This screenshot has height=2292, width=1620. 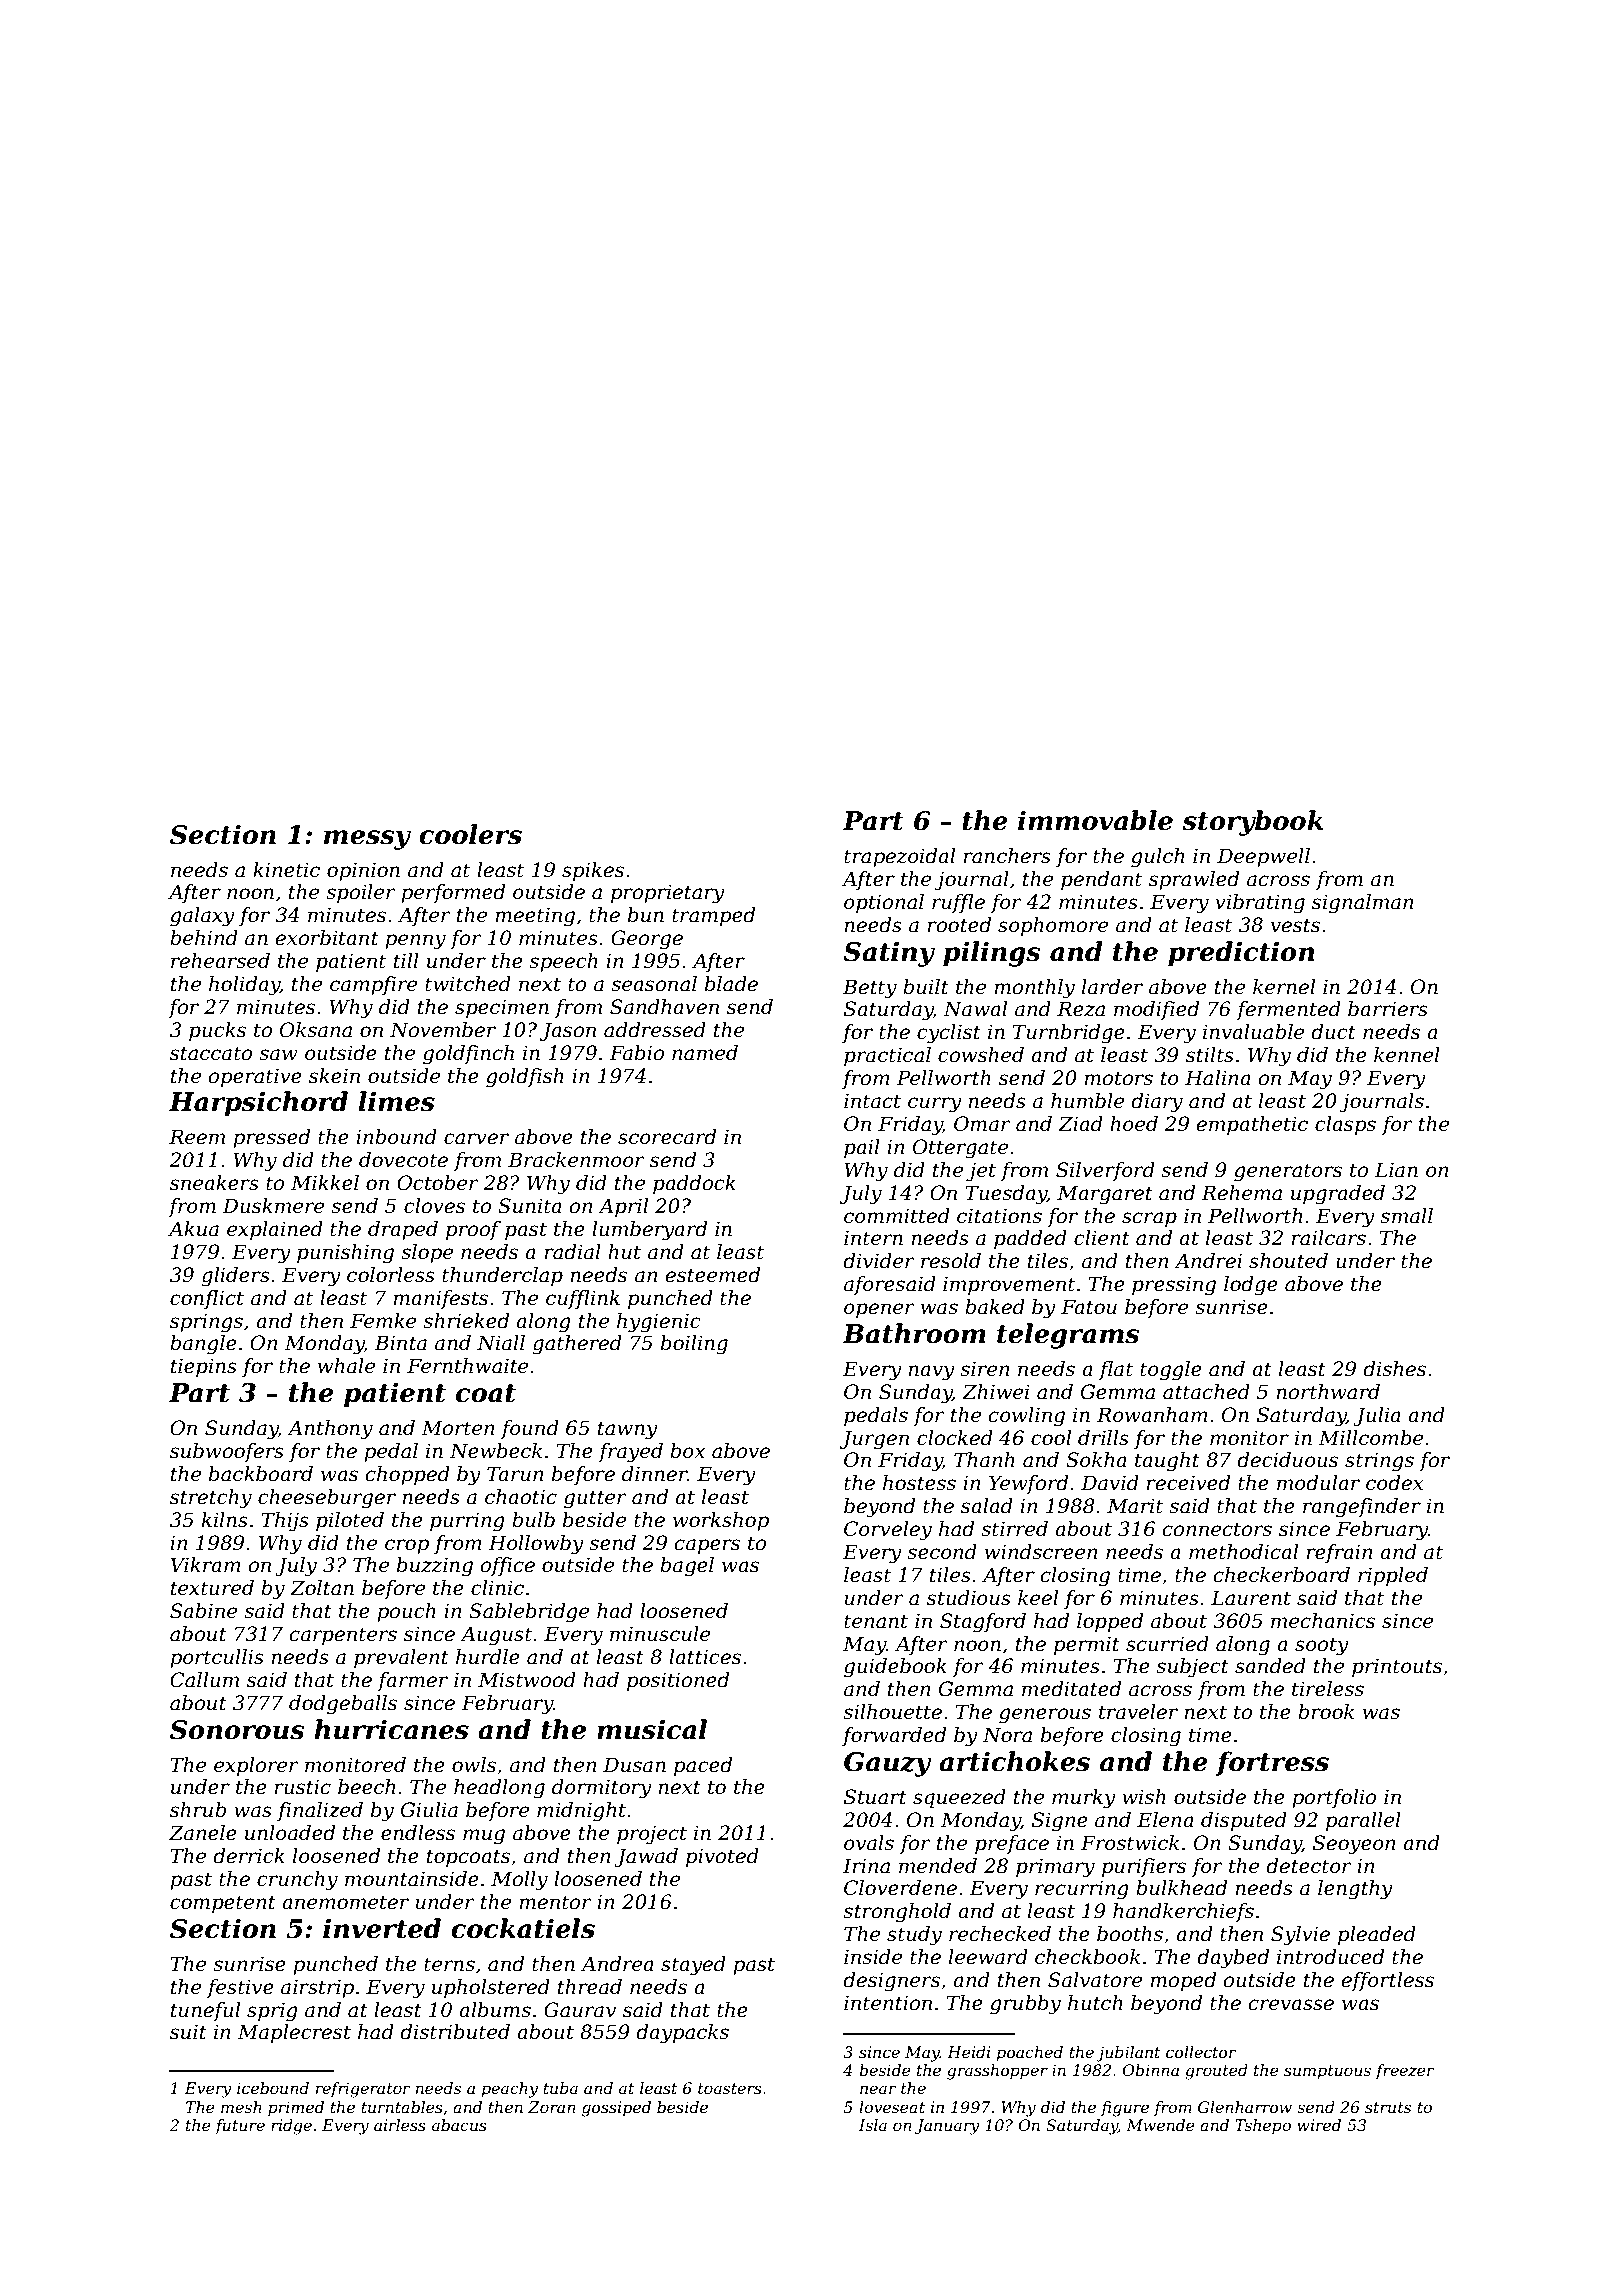 What do you see at coordinates (873, 2125) in the screenshot?
I see `Isla` at bounding box center [873, 2125].
